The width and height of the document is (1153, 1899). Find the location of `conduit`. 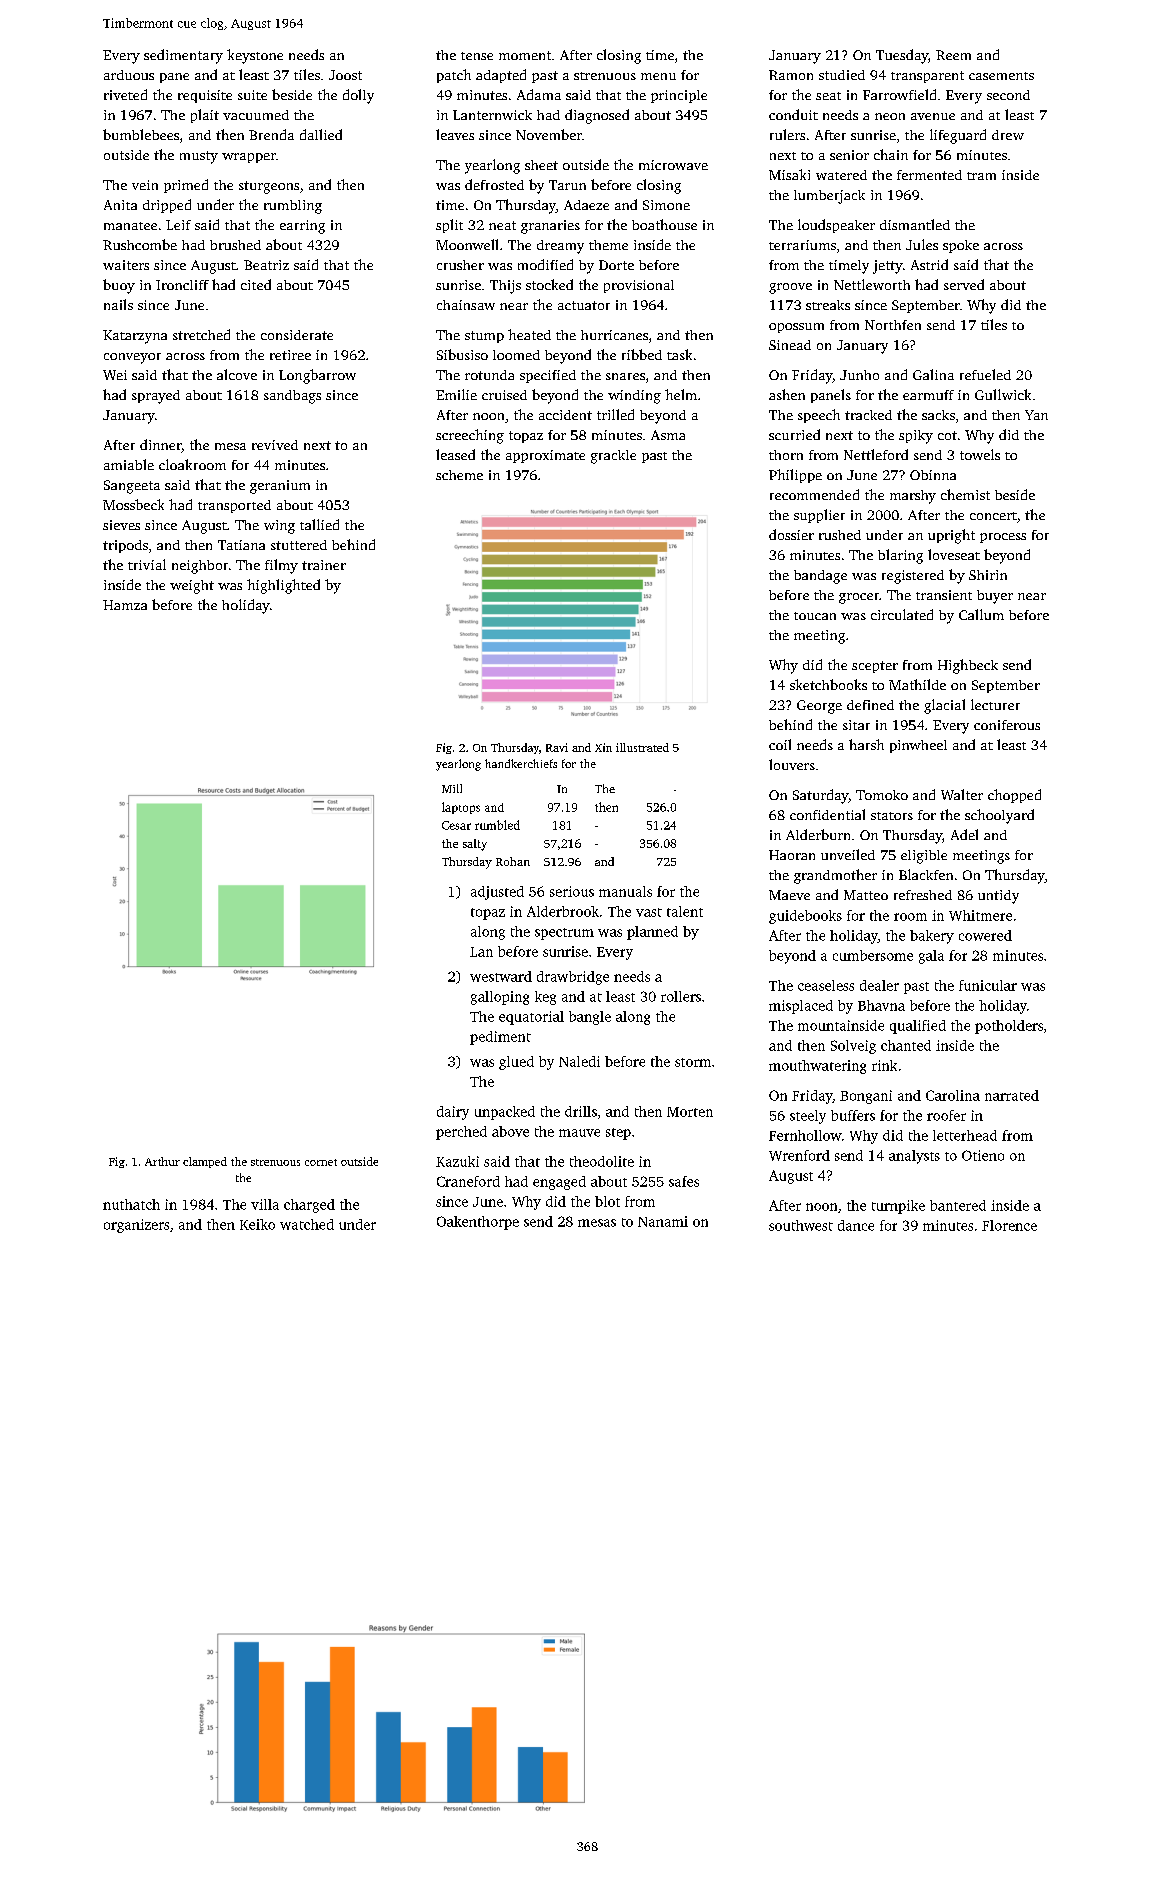

conduit is located at coordinates (793, 114).
